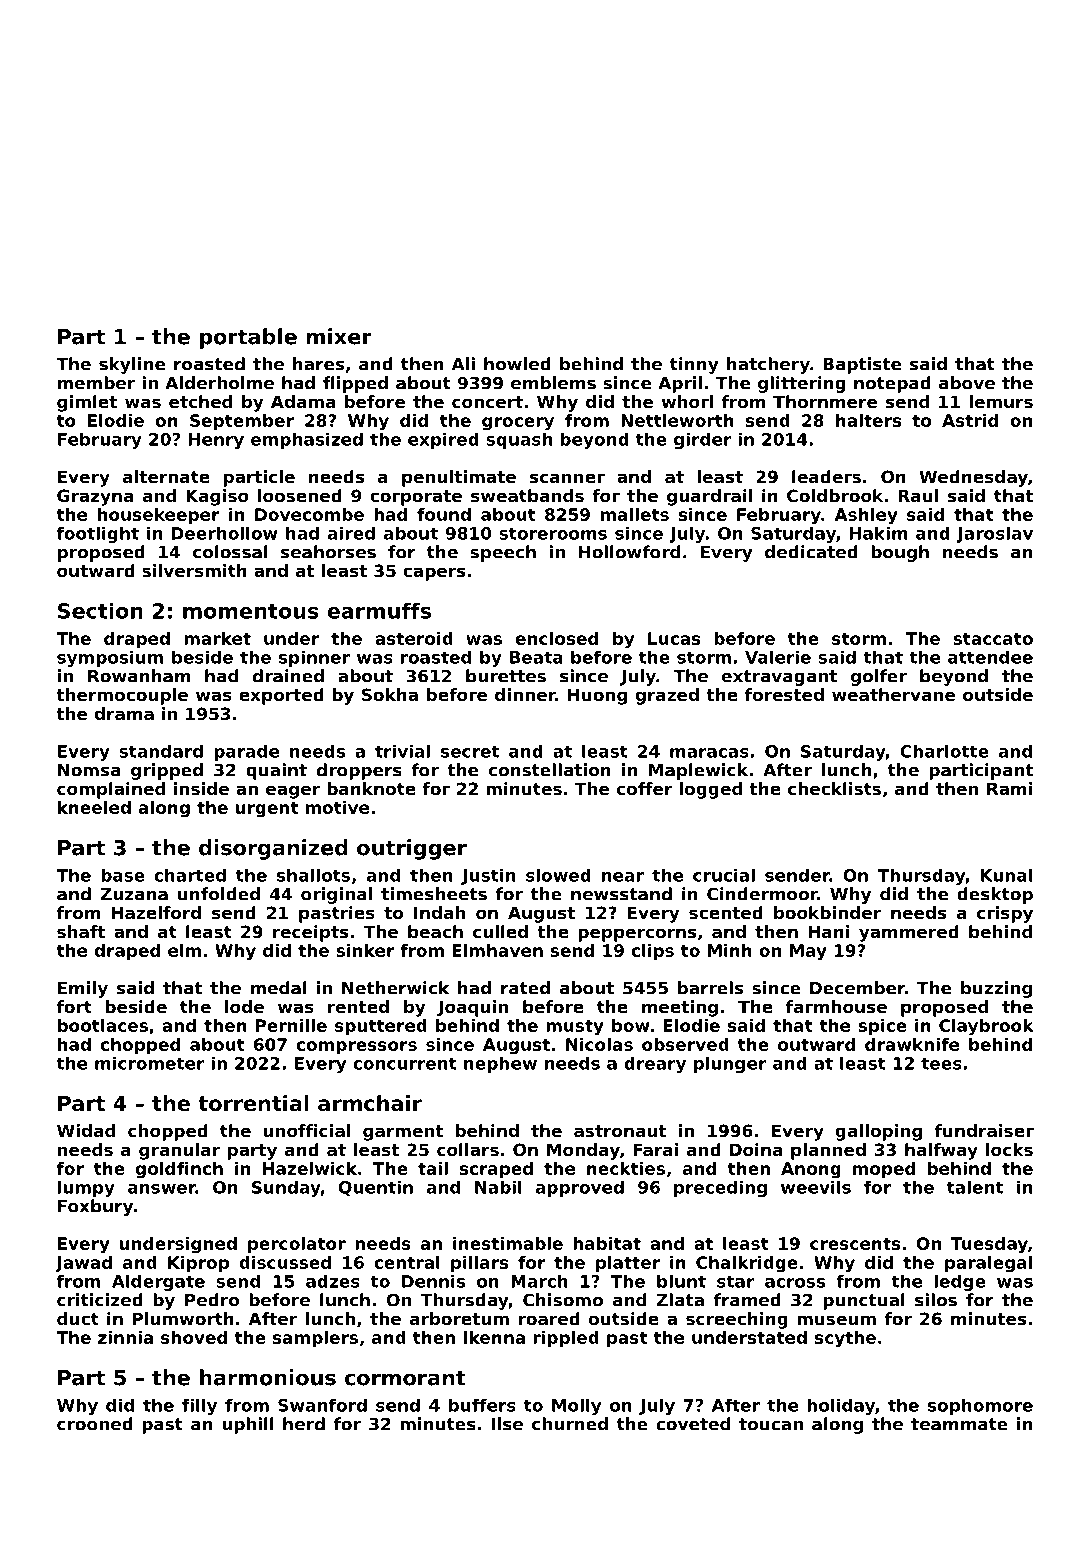 The height and width of the document is (1548, 1090). I want to click on Section, so click(100, 611).
